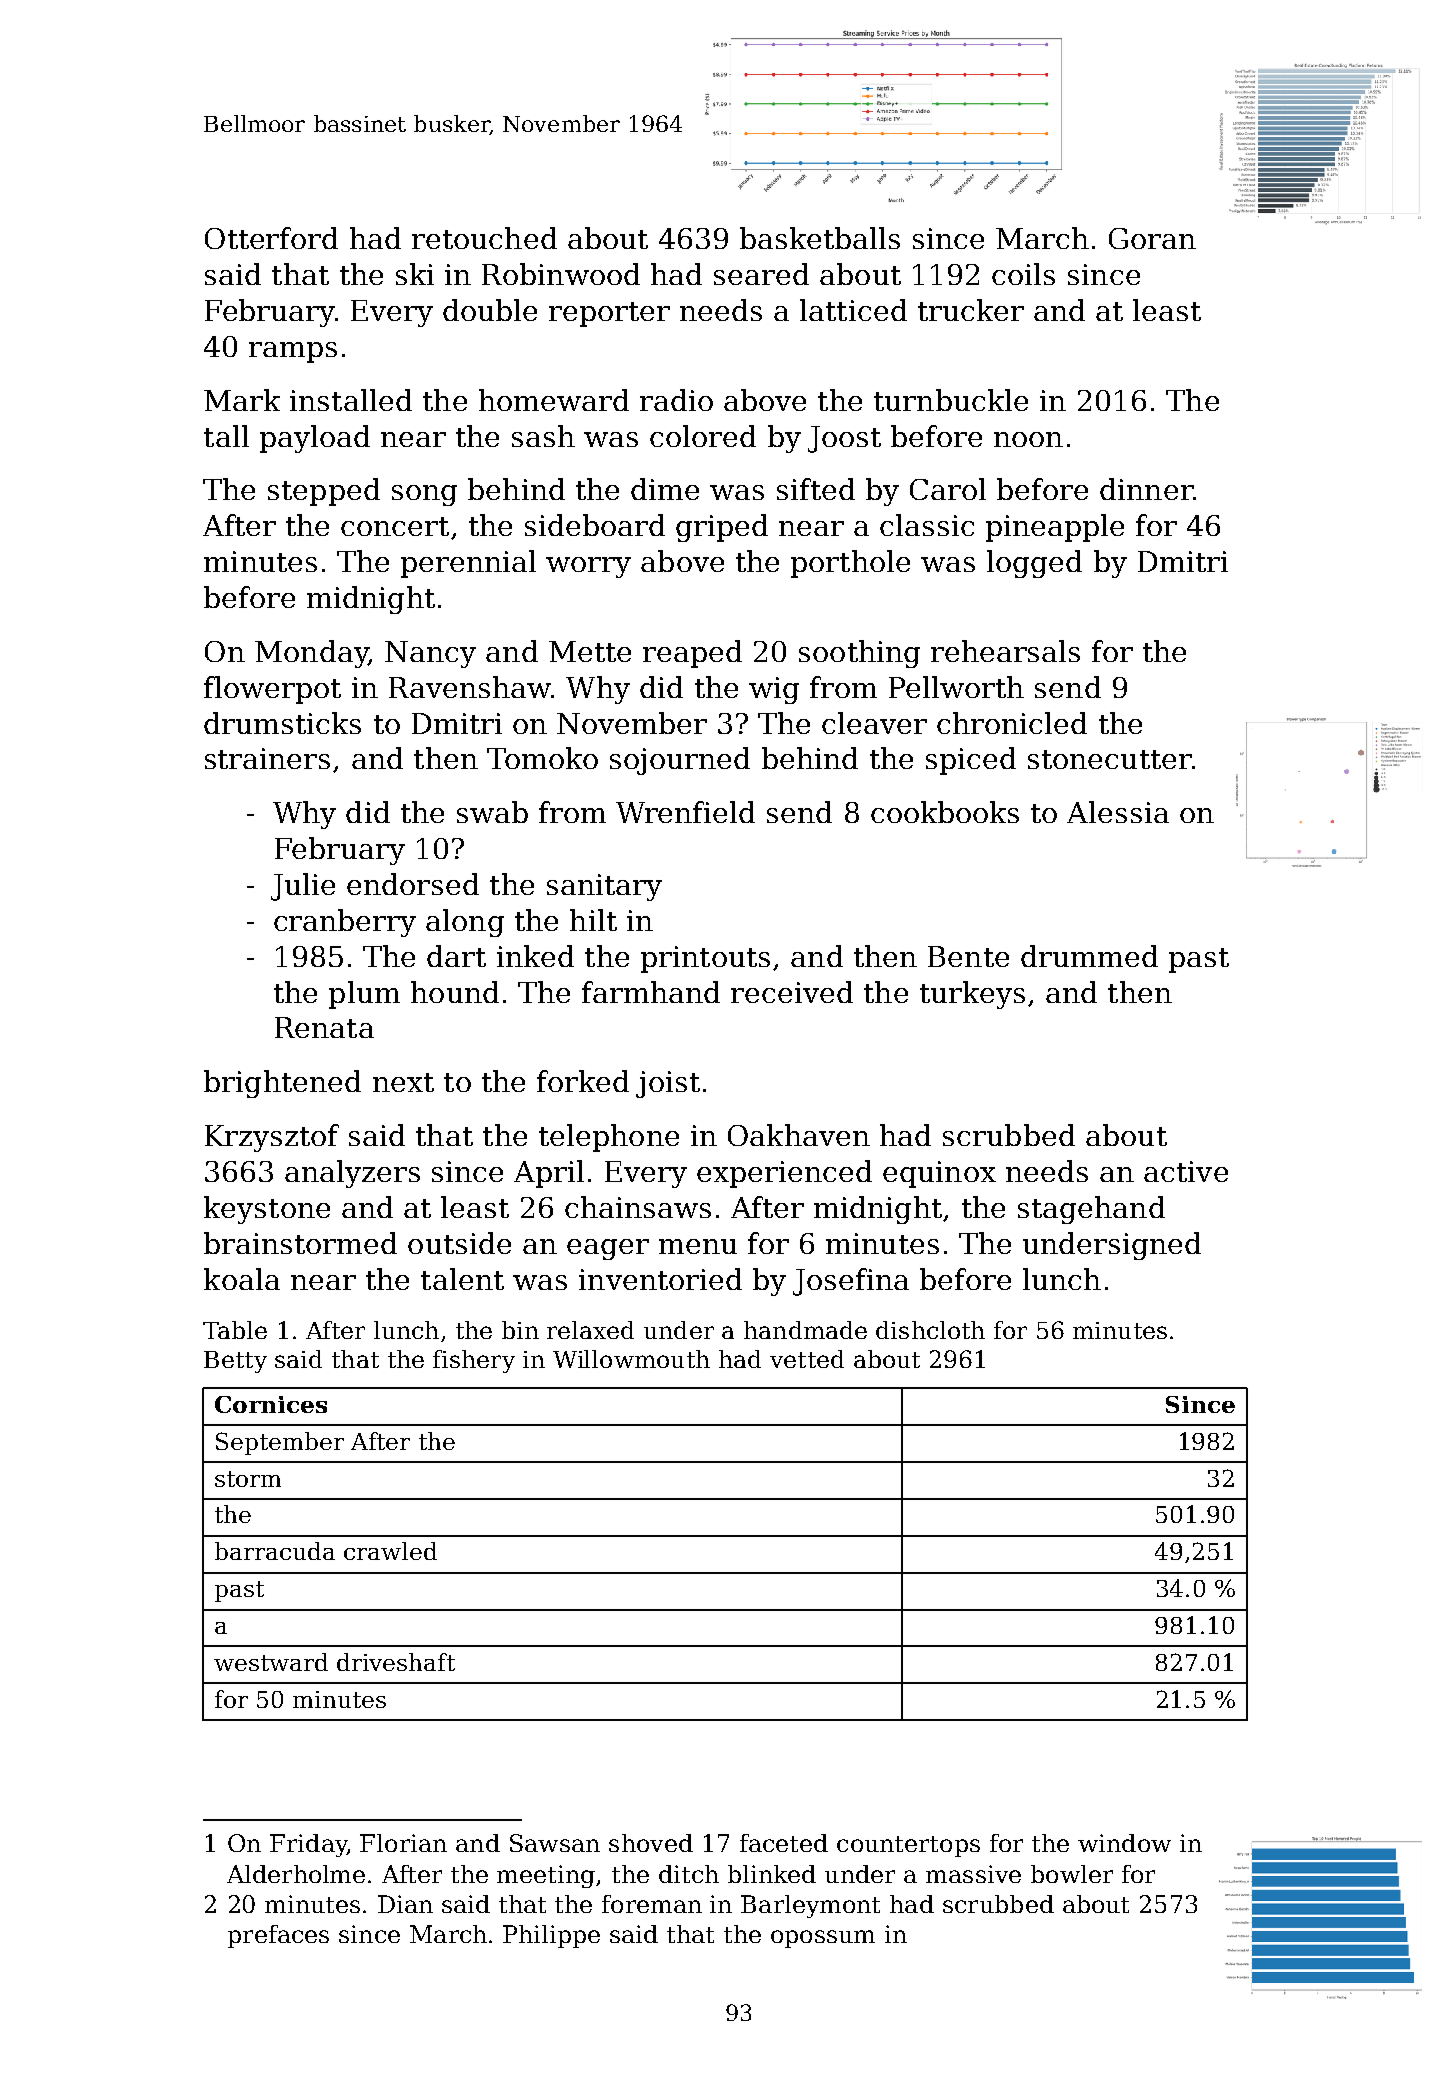 This screenshot has width=1450, height=2100. Describe the element at coordinates (908, 1846) in the screenshot. I see `countertops` at that location.
